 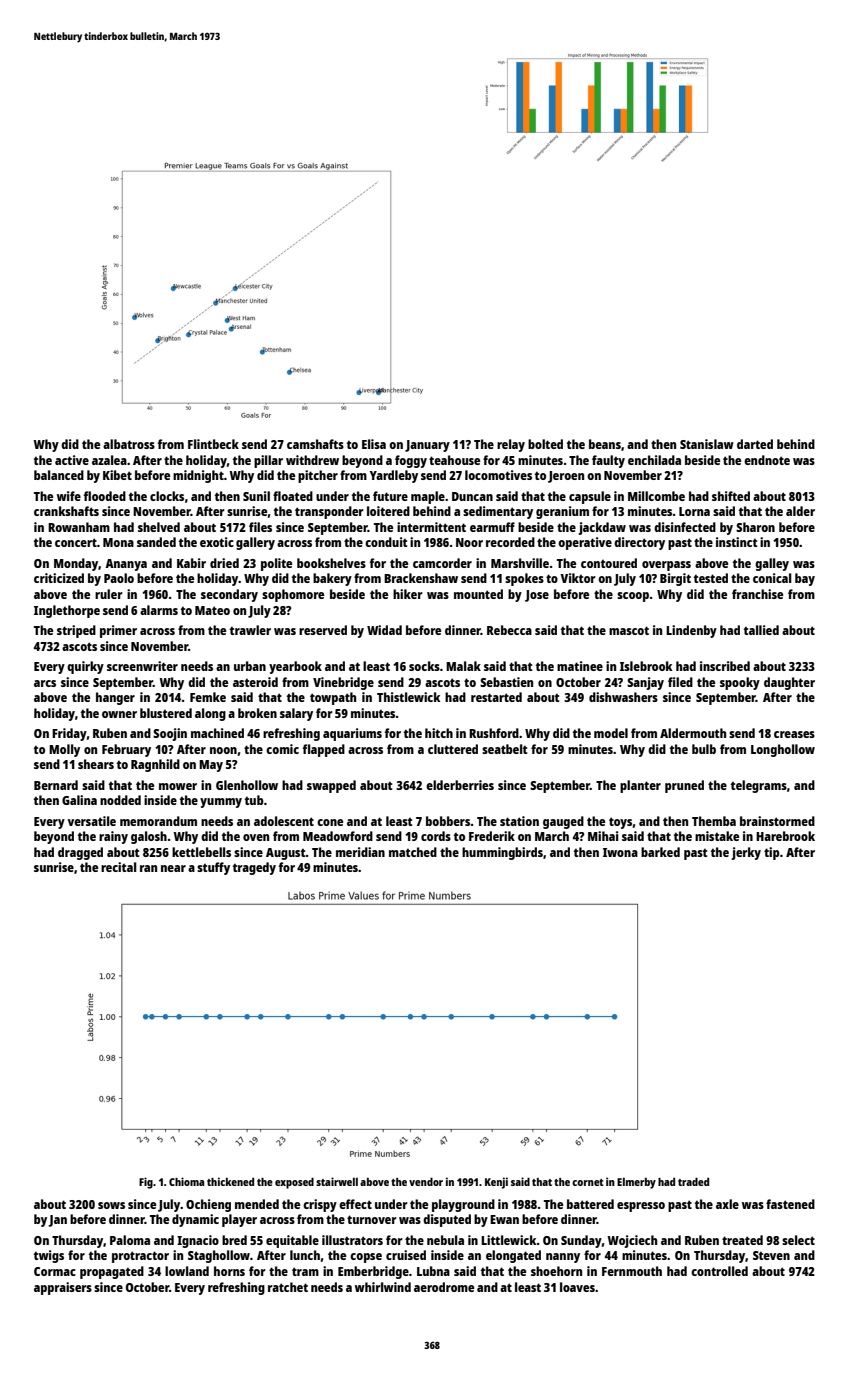 I want to click on sows, so click(x=111, y=1205).
